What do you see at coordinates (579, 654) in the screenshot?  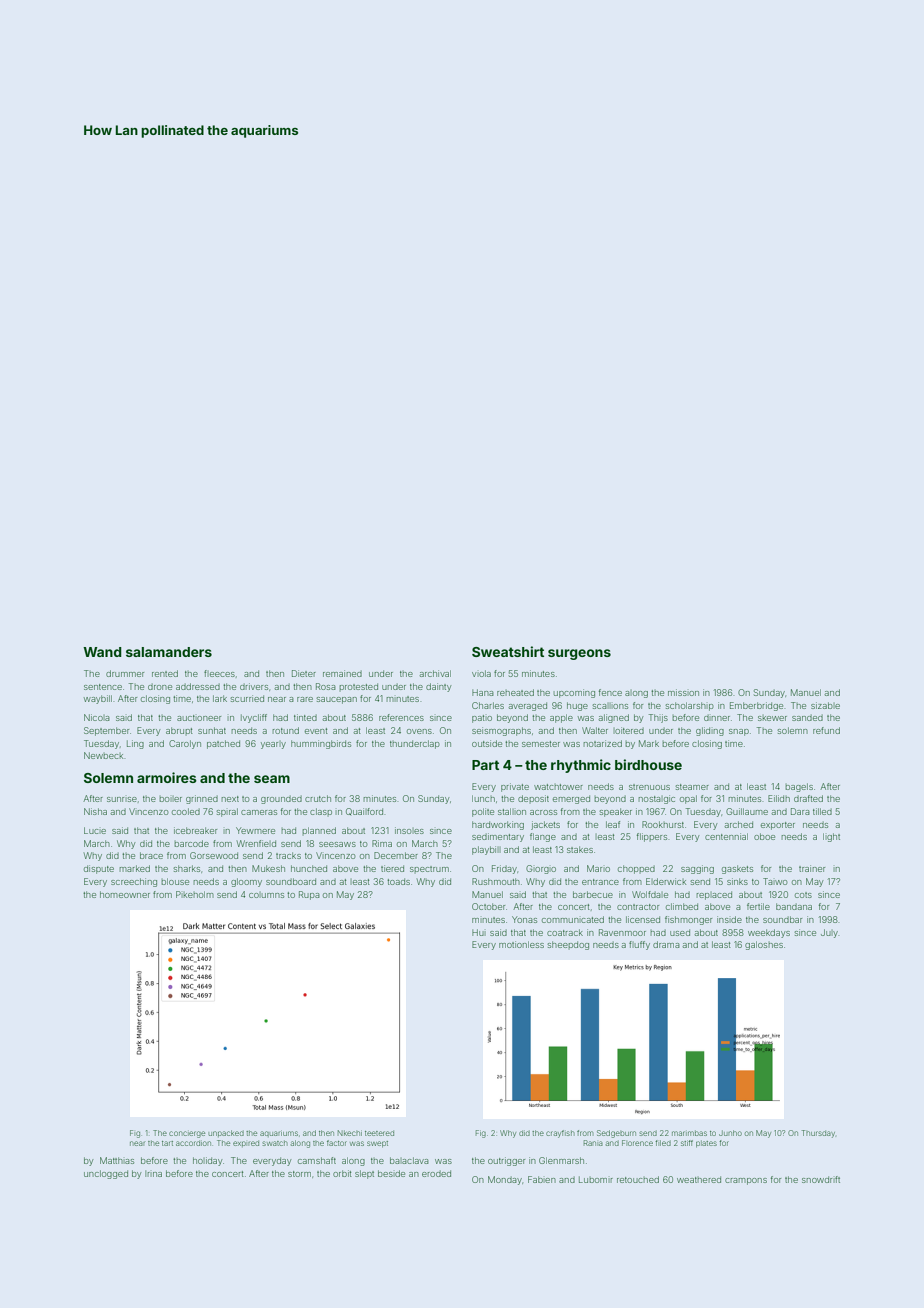 I see `surgeons` at bounding box center [579, 654].
